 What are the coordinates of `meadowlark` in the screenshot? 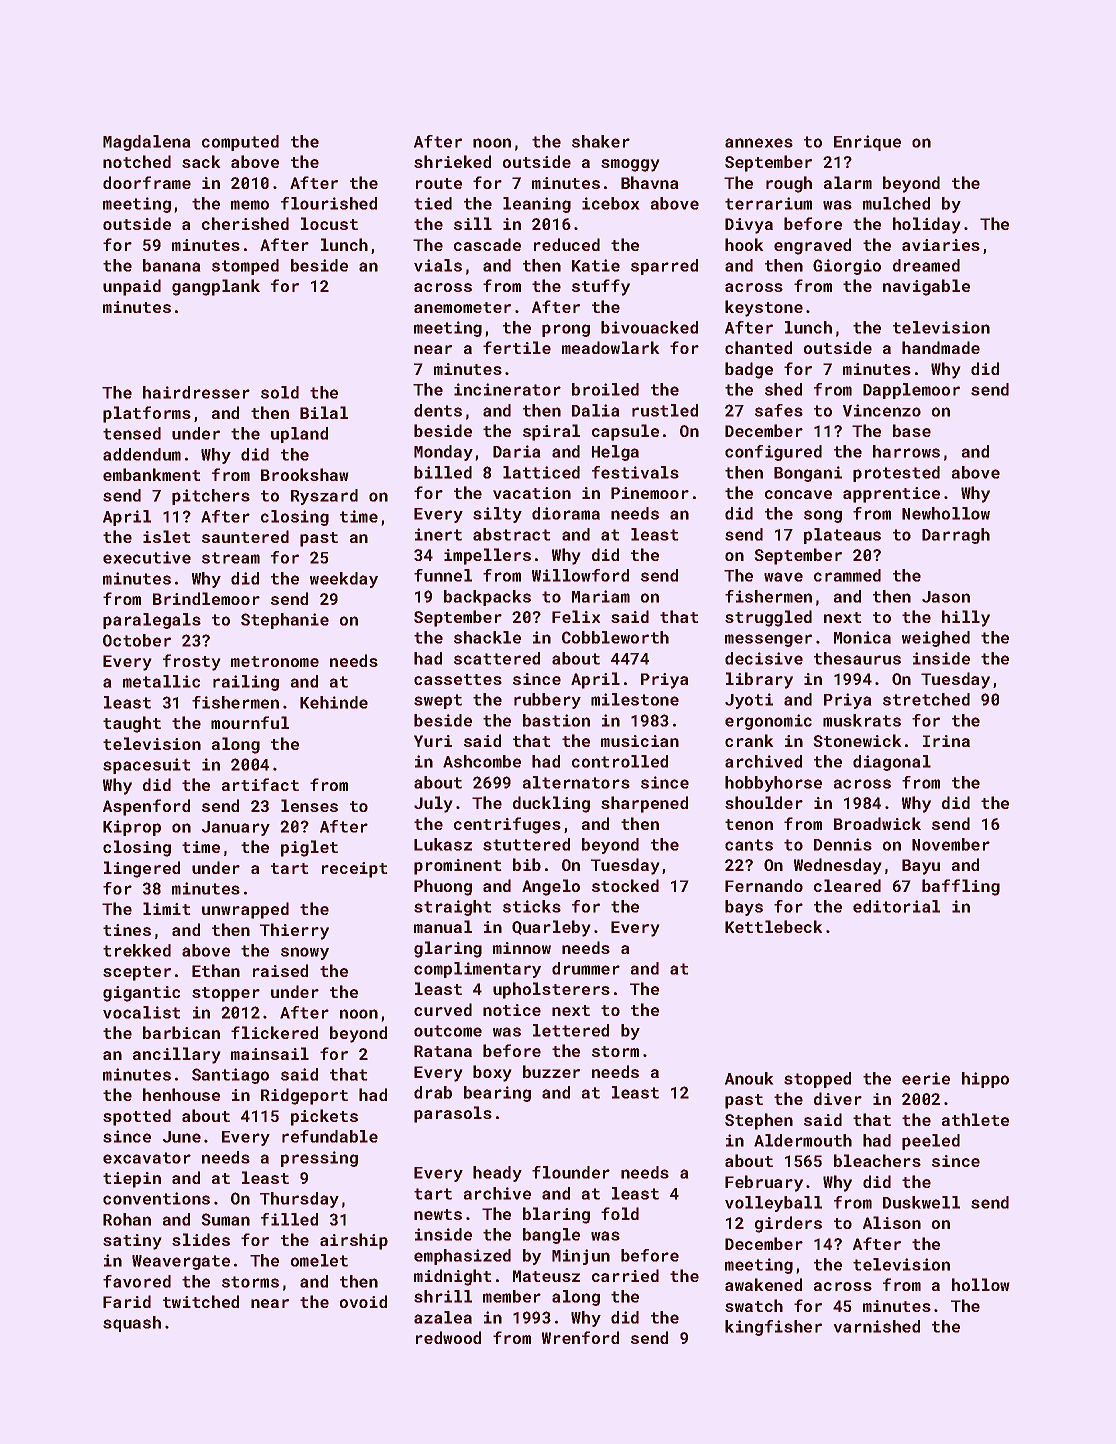 It's located at (611, 347).
